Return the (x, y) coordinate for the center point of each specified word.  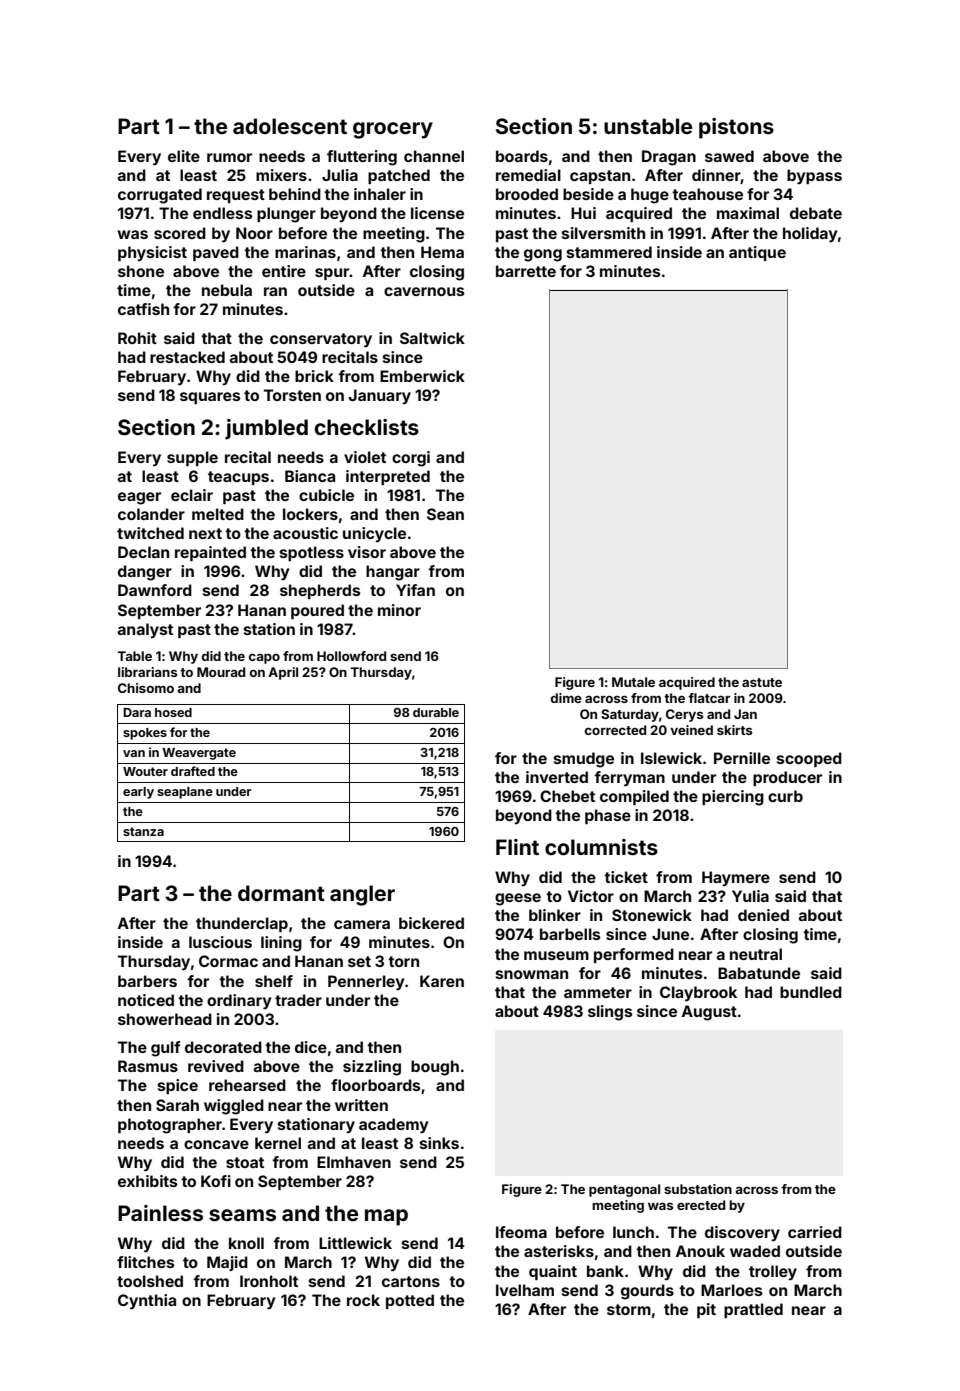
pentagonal (624, 1190)
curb (785, 796)
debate (816, 213)
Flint (517, 847)
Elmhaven (354, 1162)
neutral (756, 954)
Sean (445, 514)
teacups (238, 478)
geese (518, 899)
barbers (147, 981)
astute (762, 682)
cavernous (424, 291)
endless (223, 213)
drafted (193, 771)
